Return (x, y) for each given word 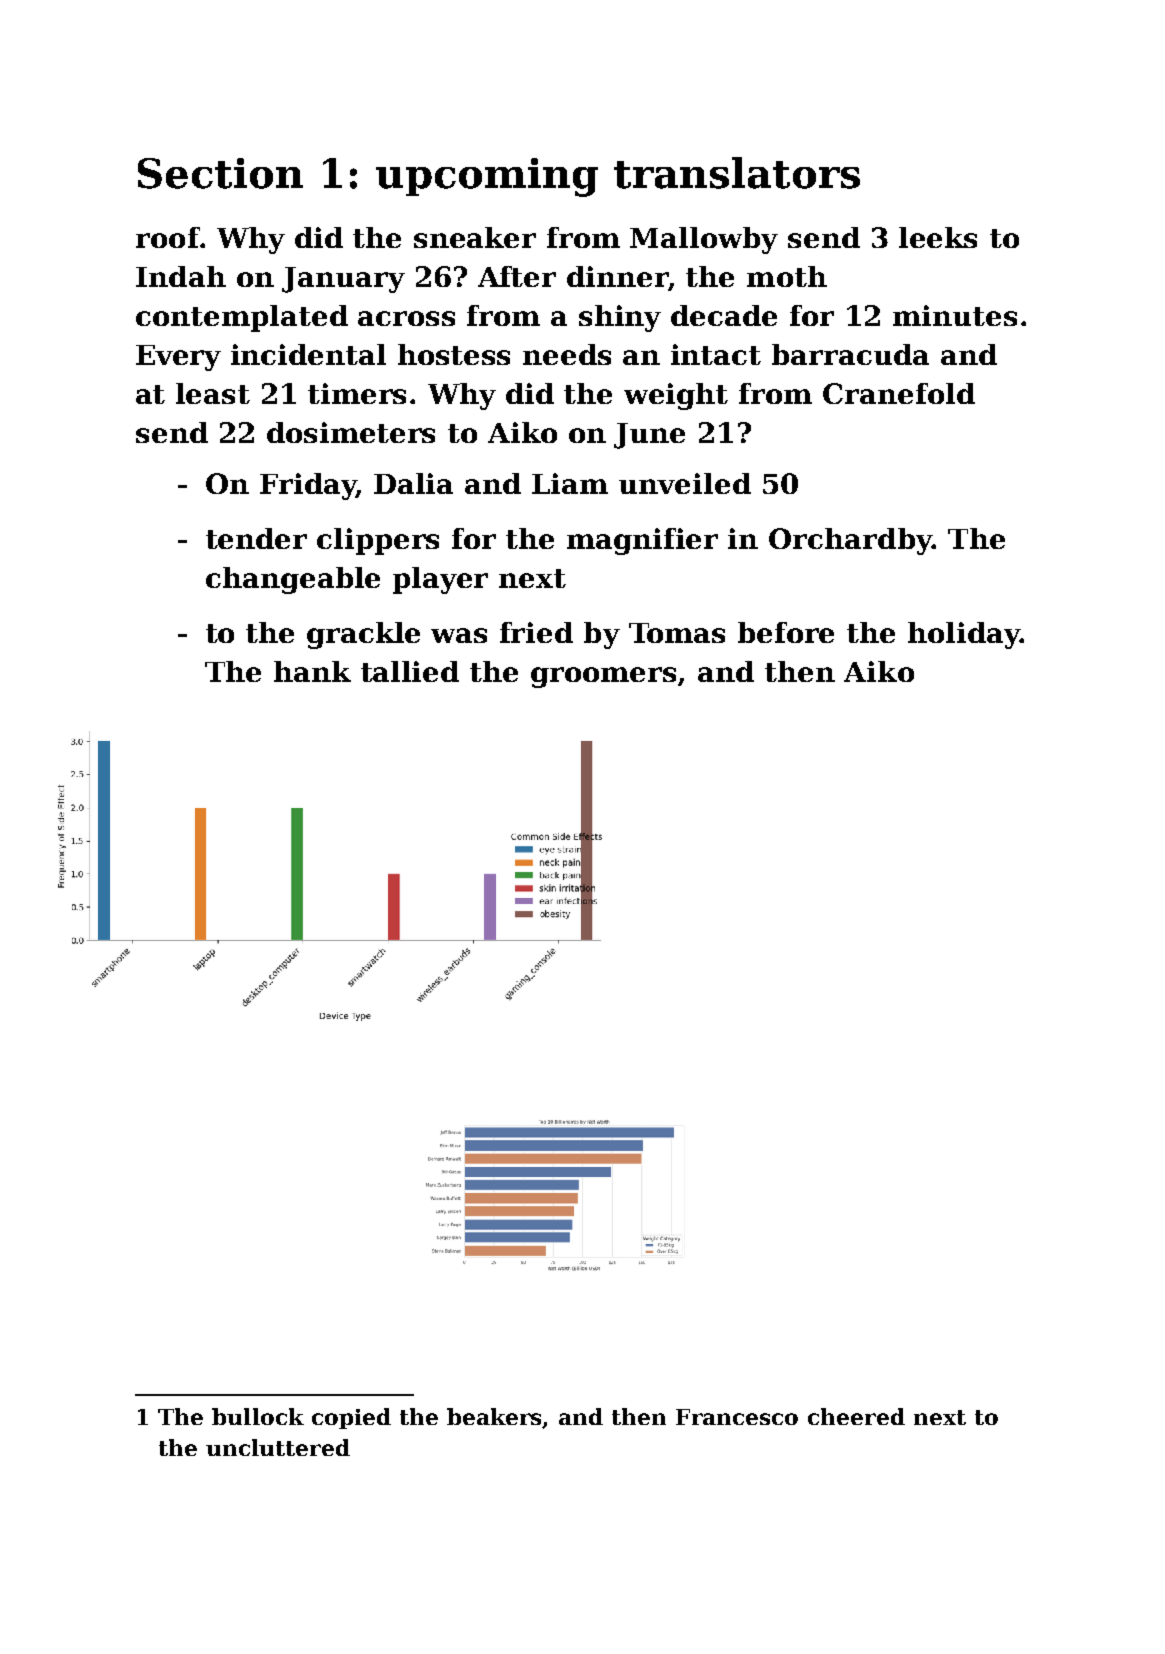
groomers (603, 677)
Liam (570, 483)
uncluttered (278, 1447)
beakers (495, 1418)
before (786, 632)
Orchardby (850, 541)
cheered (856, 1416)
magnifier (642, 541)
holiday (964, 635)
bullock (258, 1416)
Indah (181, 276)
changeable (293, 580)
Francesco (737, 1417)
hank (312, 671)
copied (351, 1418)
